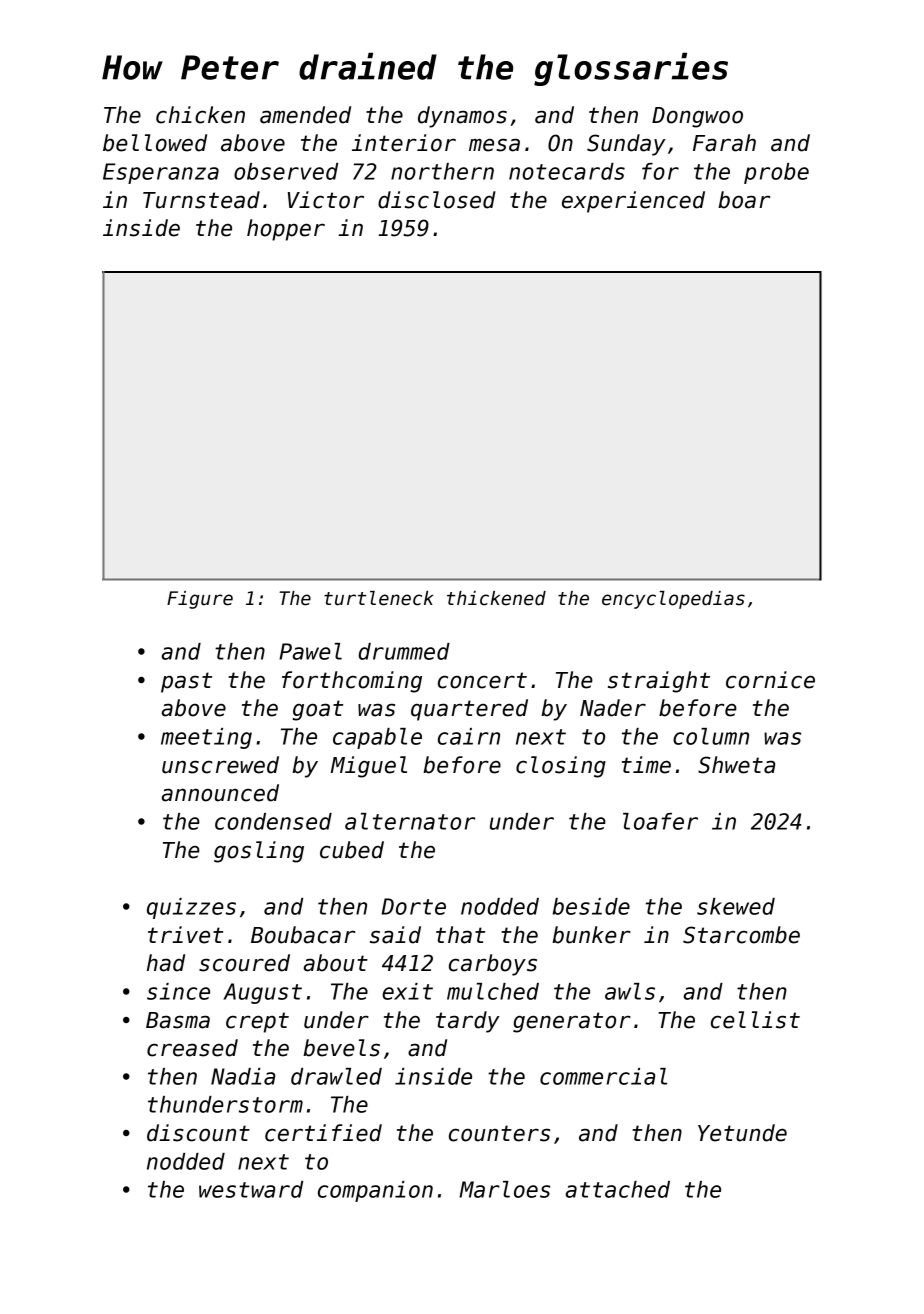 The height and width of the screenshot is (1314, 924). I want to click on August, so click(262, 993).
